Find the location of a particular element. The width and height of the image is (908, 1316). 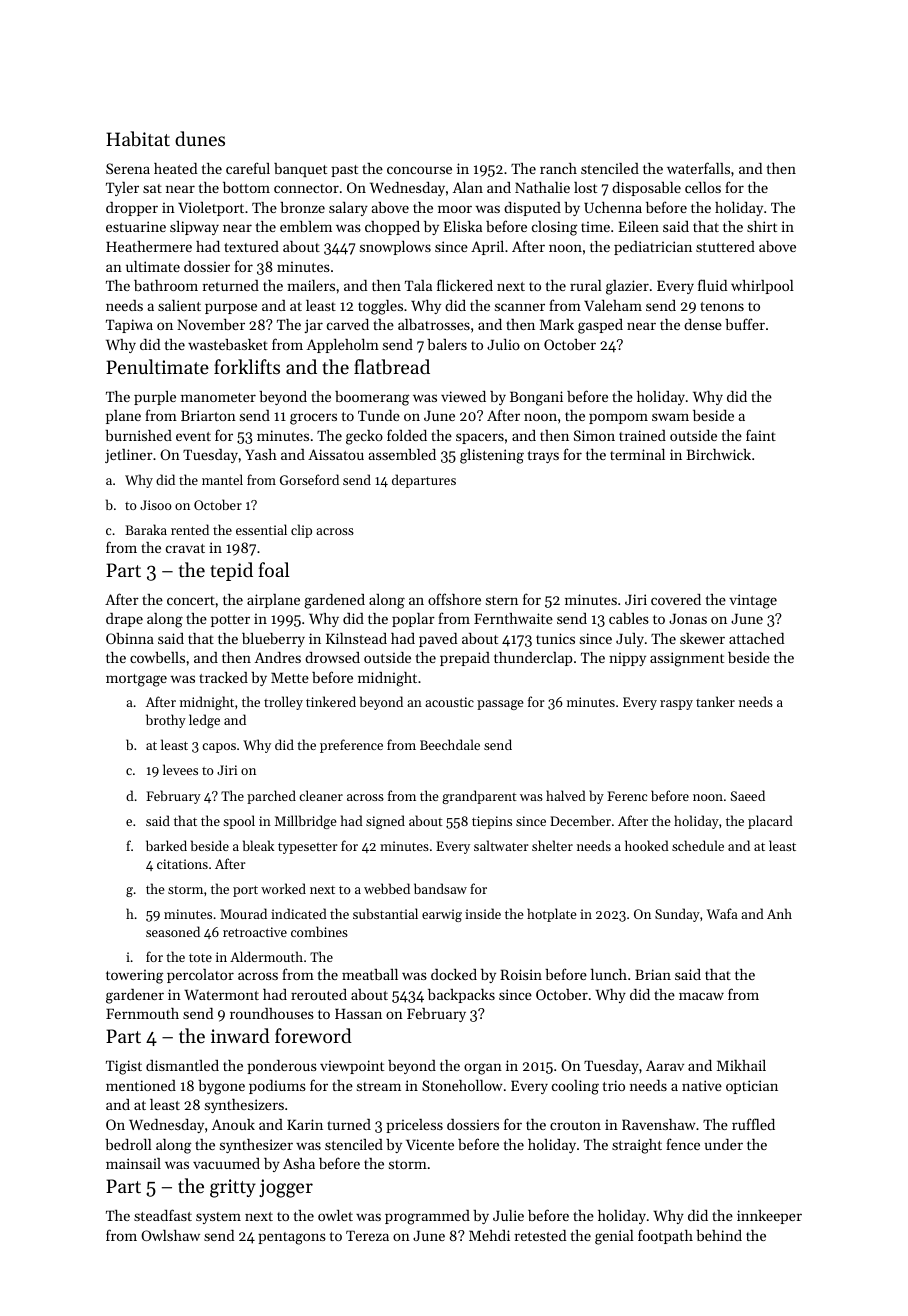

backpacks is located at coordinates (461, 996).
